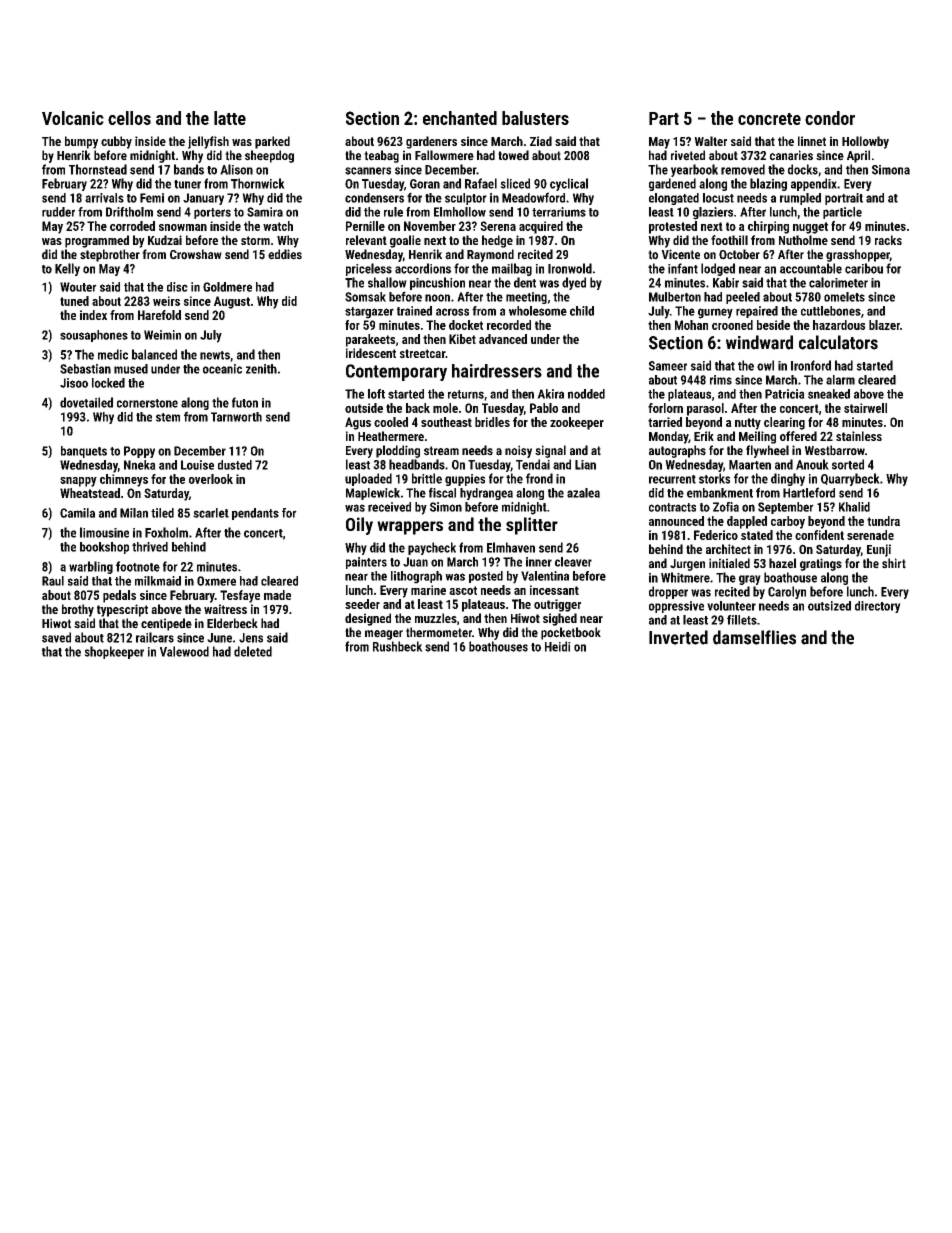 The image size is (952, 1233). I want to click on enchanted, so click(460, 118).
